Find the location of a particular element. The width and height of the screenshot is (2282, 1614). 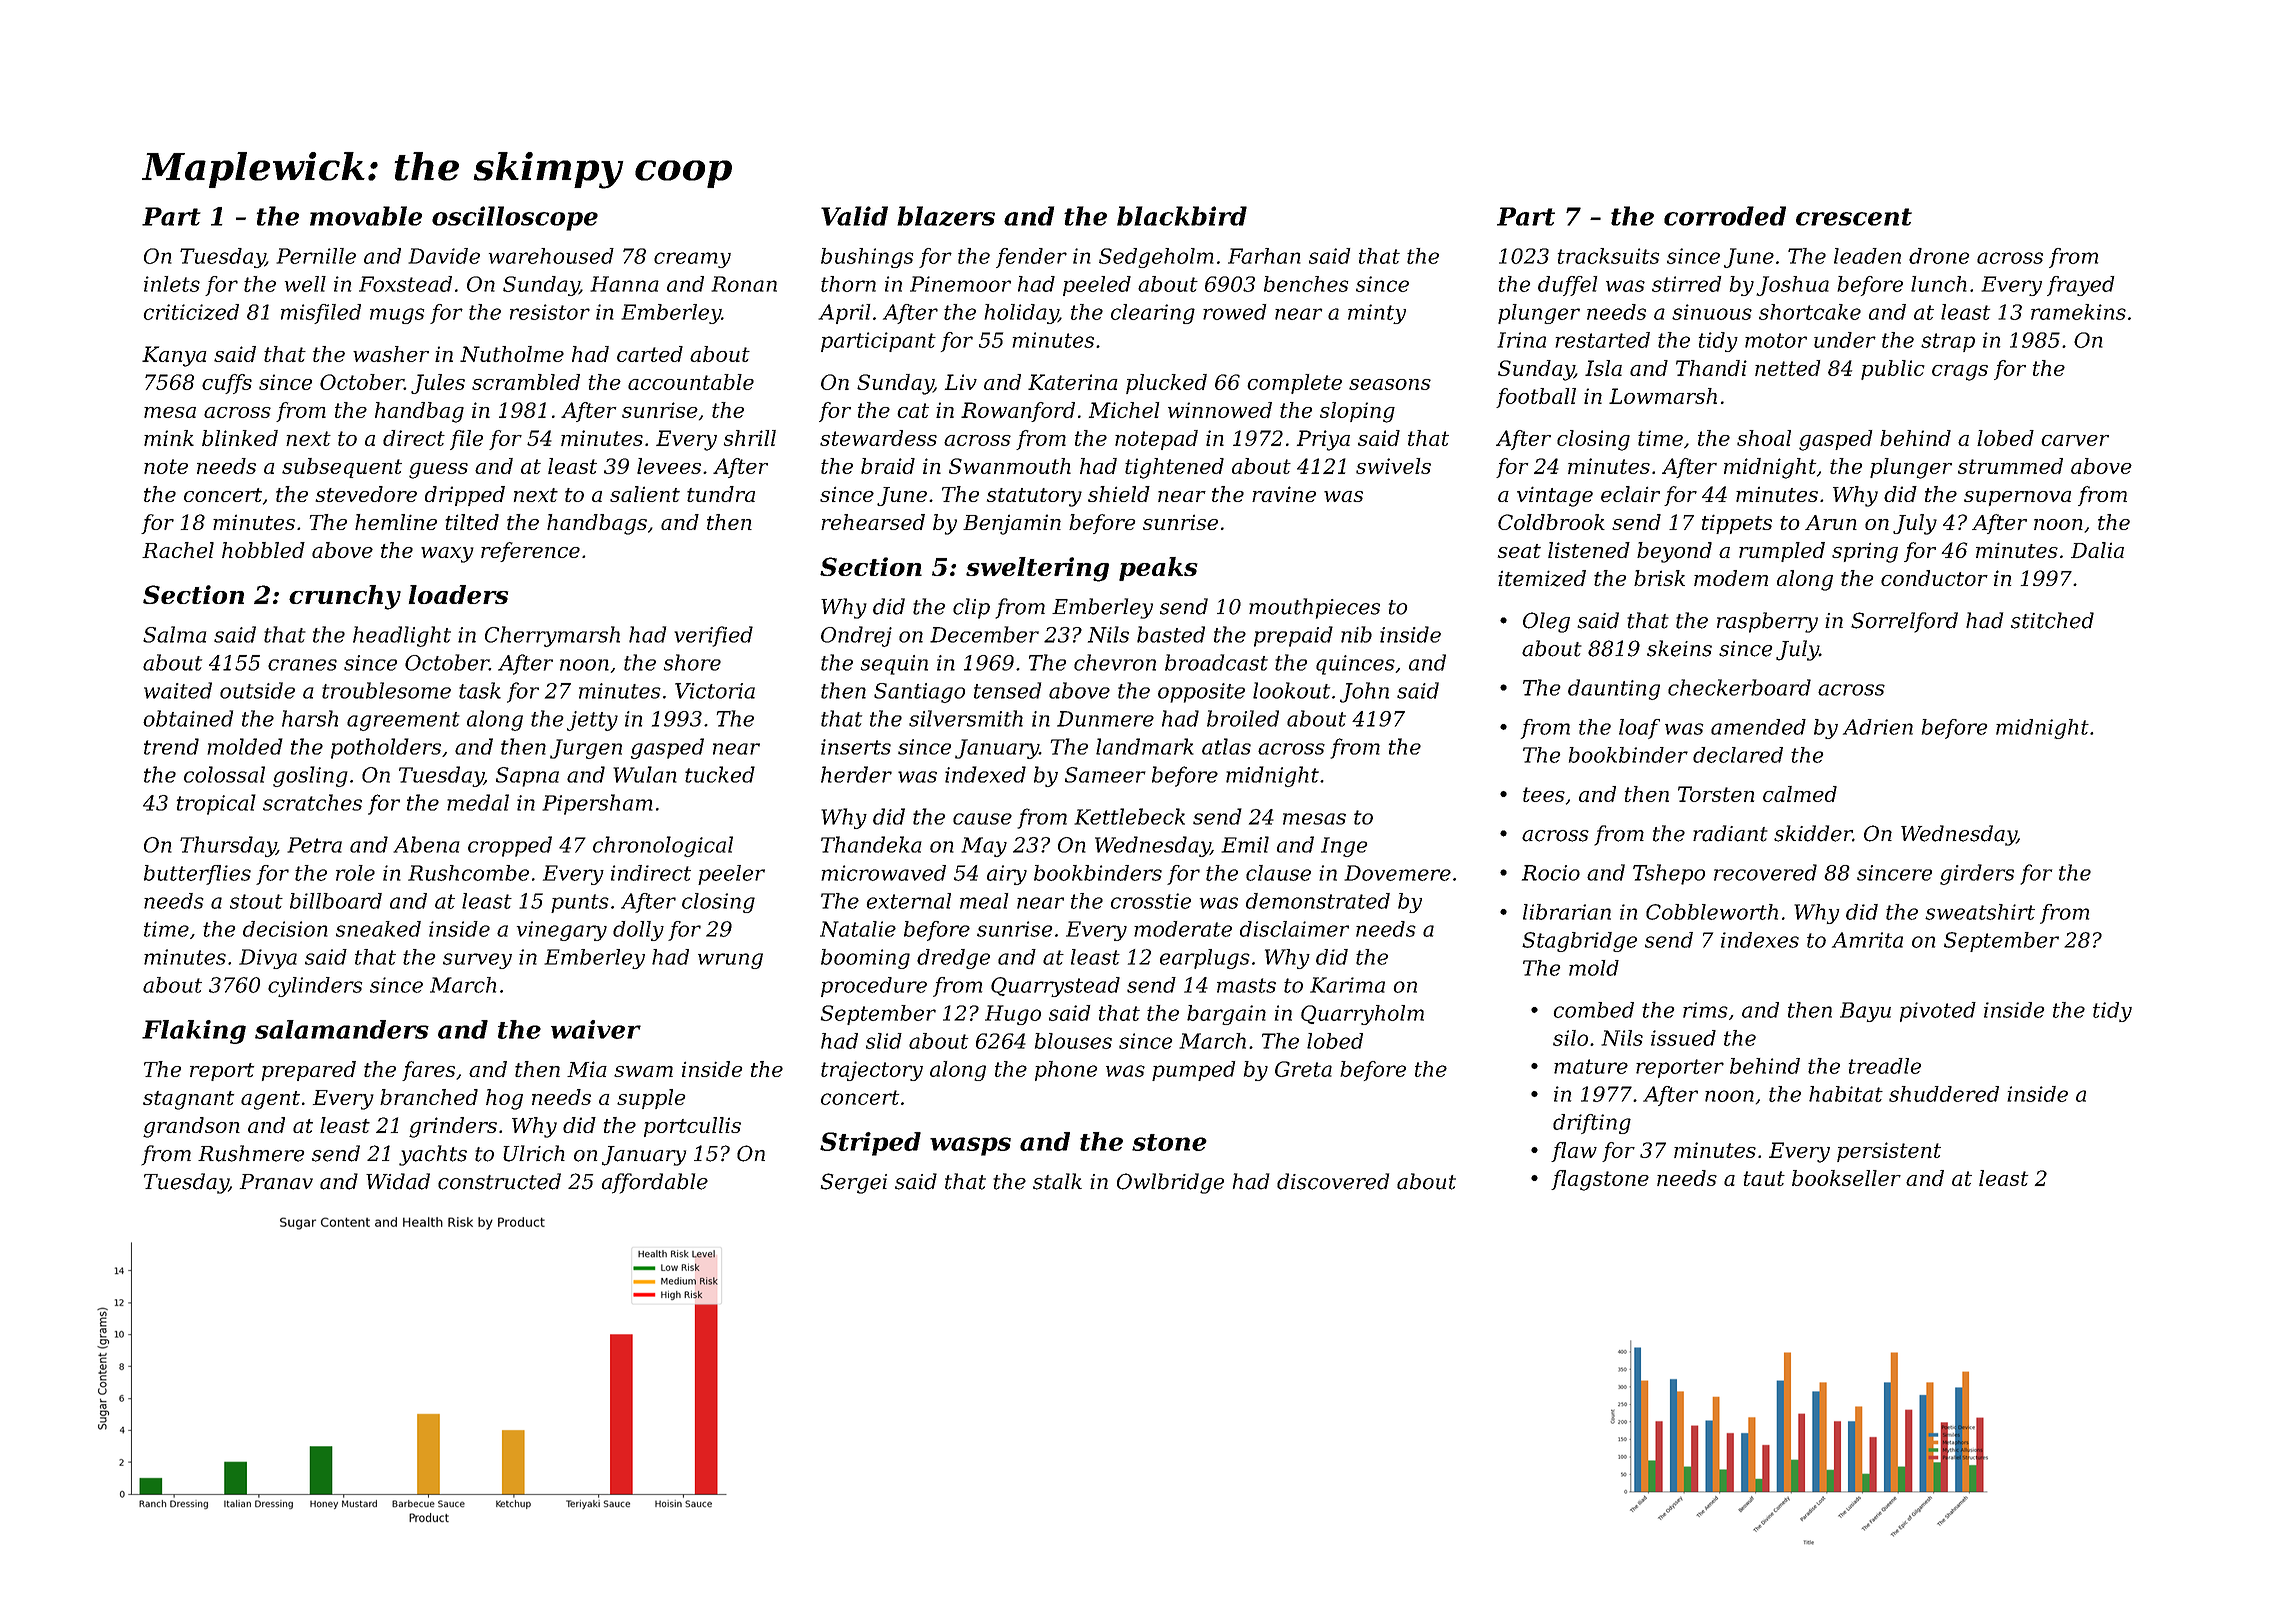

Kanya is located at coordinates (174, 356).
